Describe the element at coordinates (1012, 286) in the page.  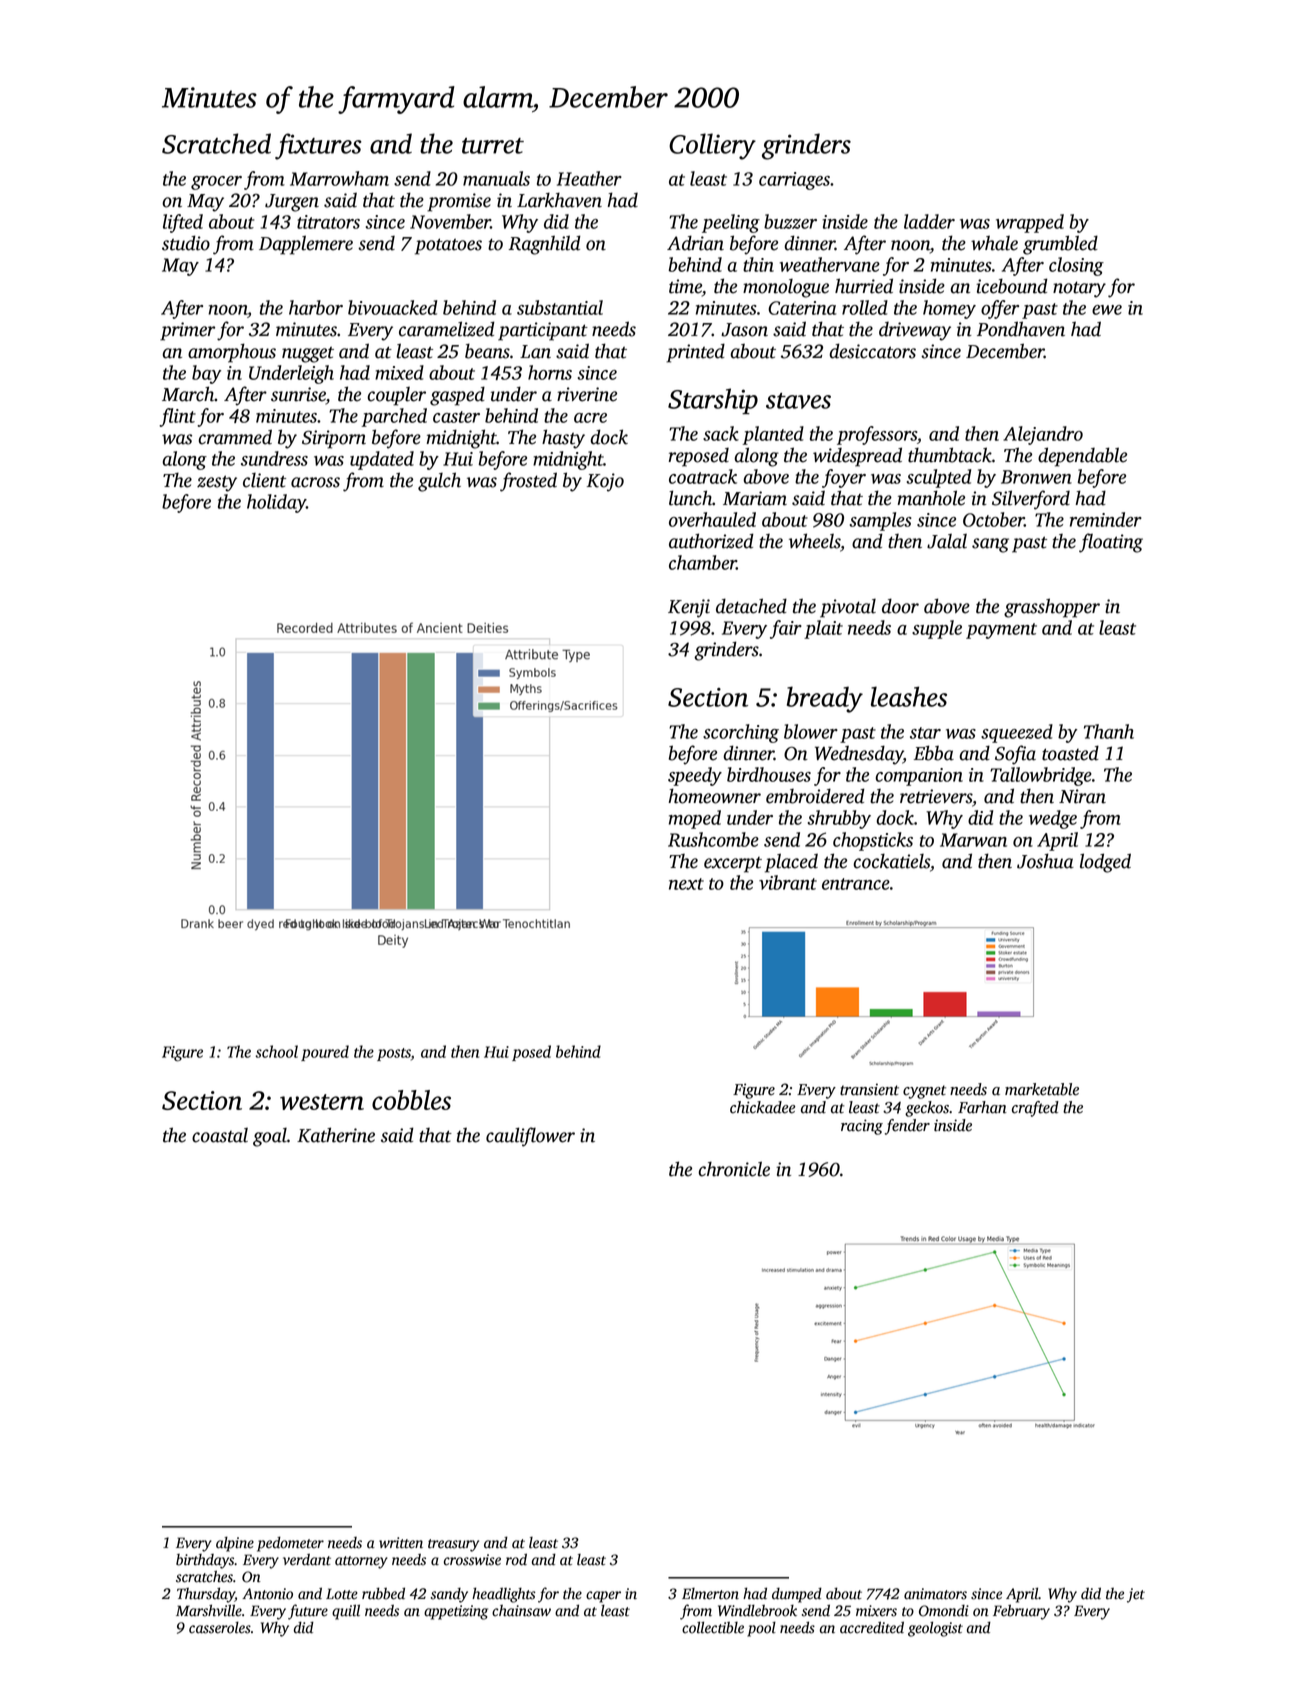
I see `icebound` at that location.
